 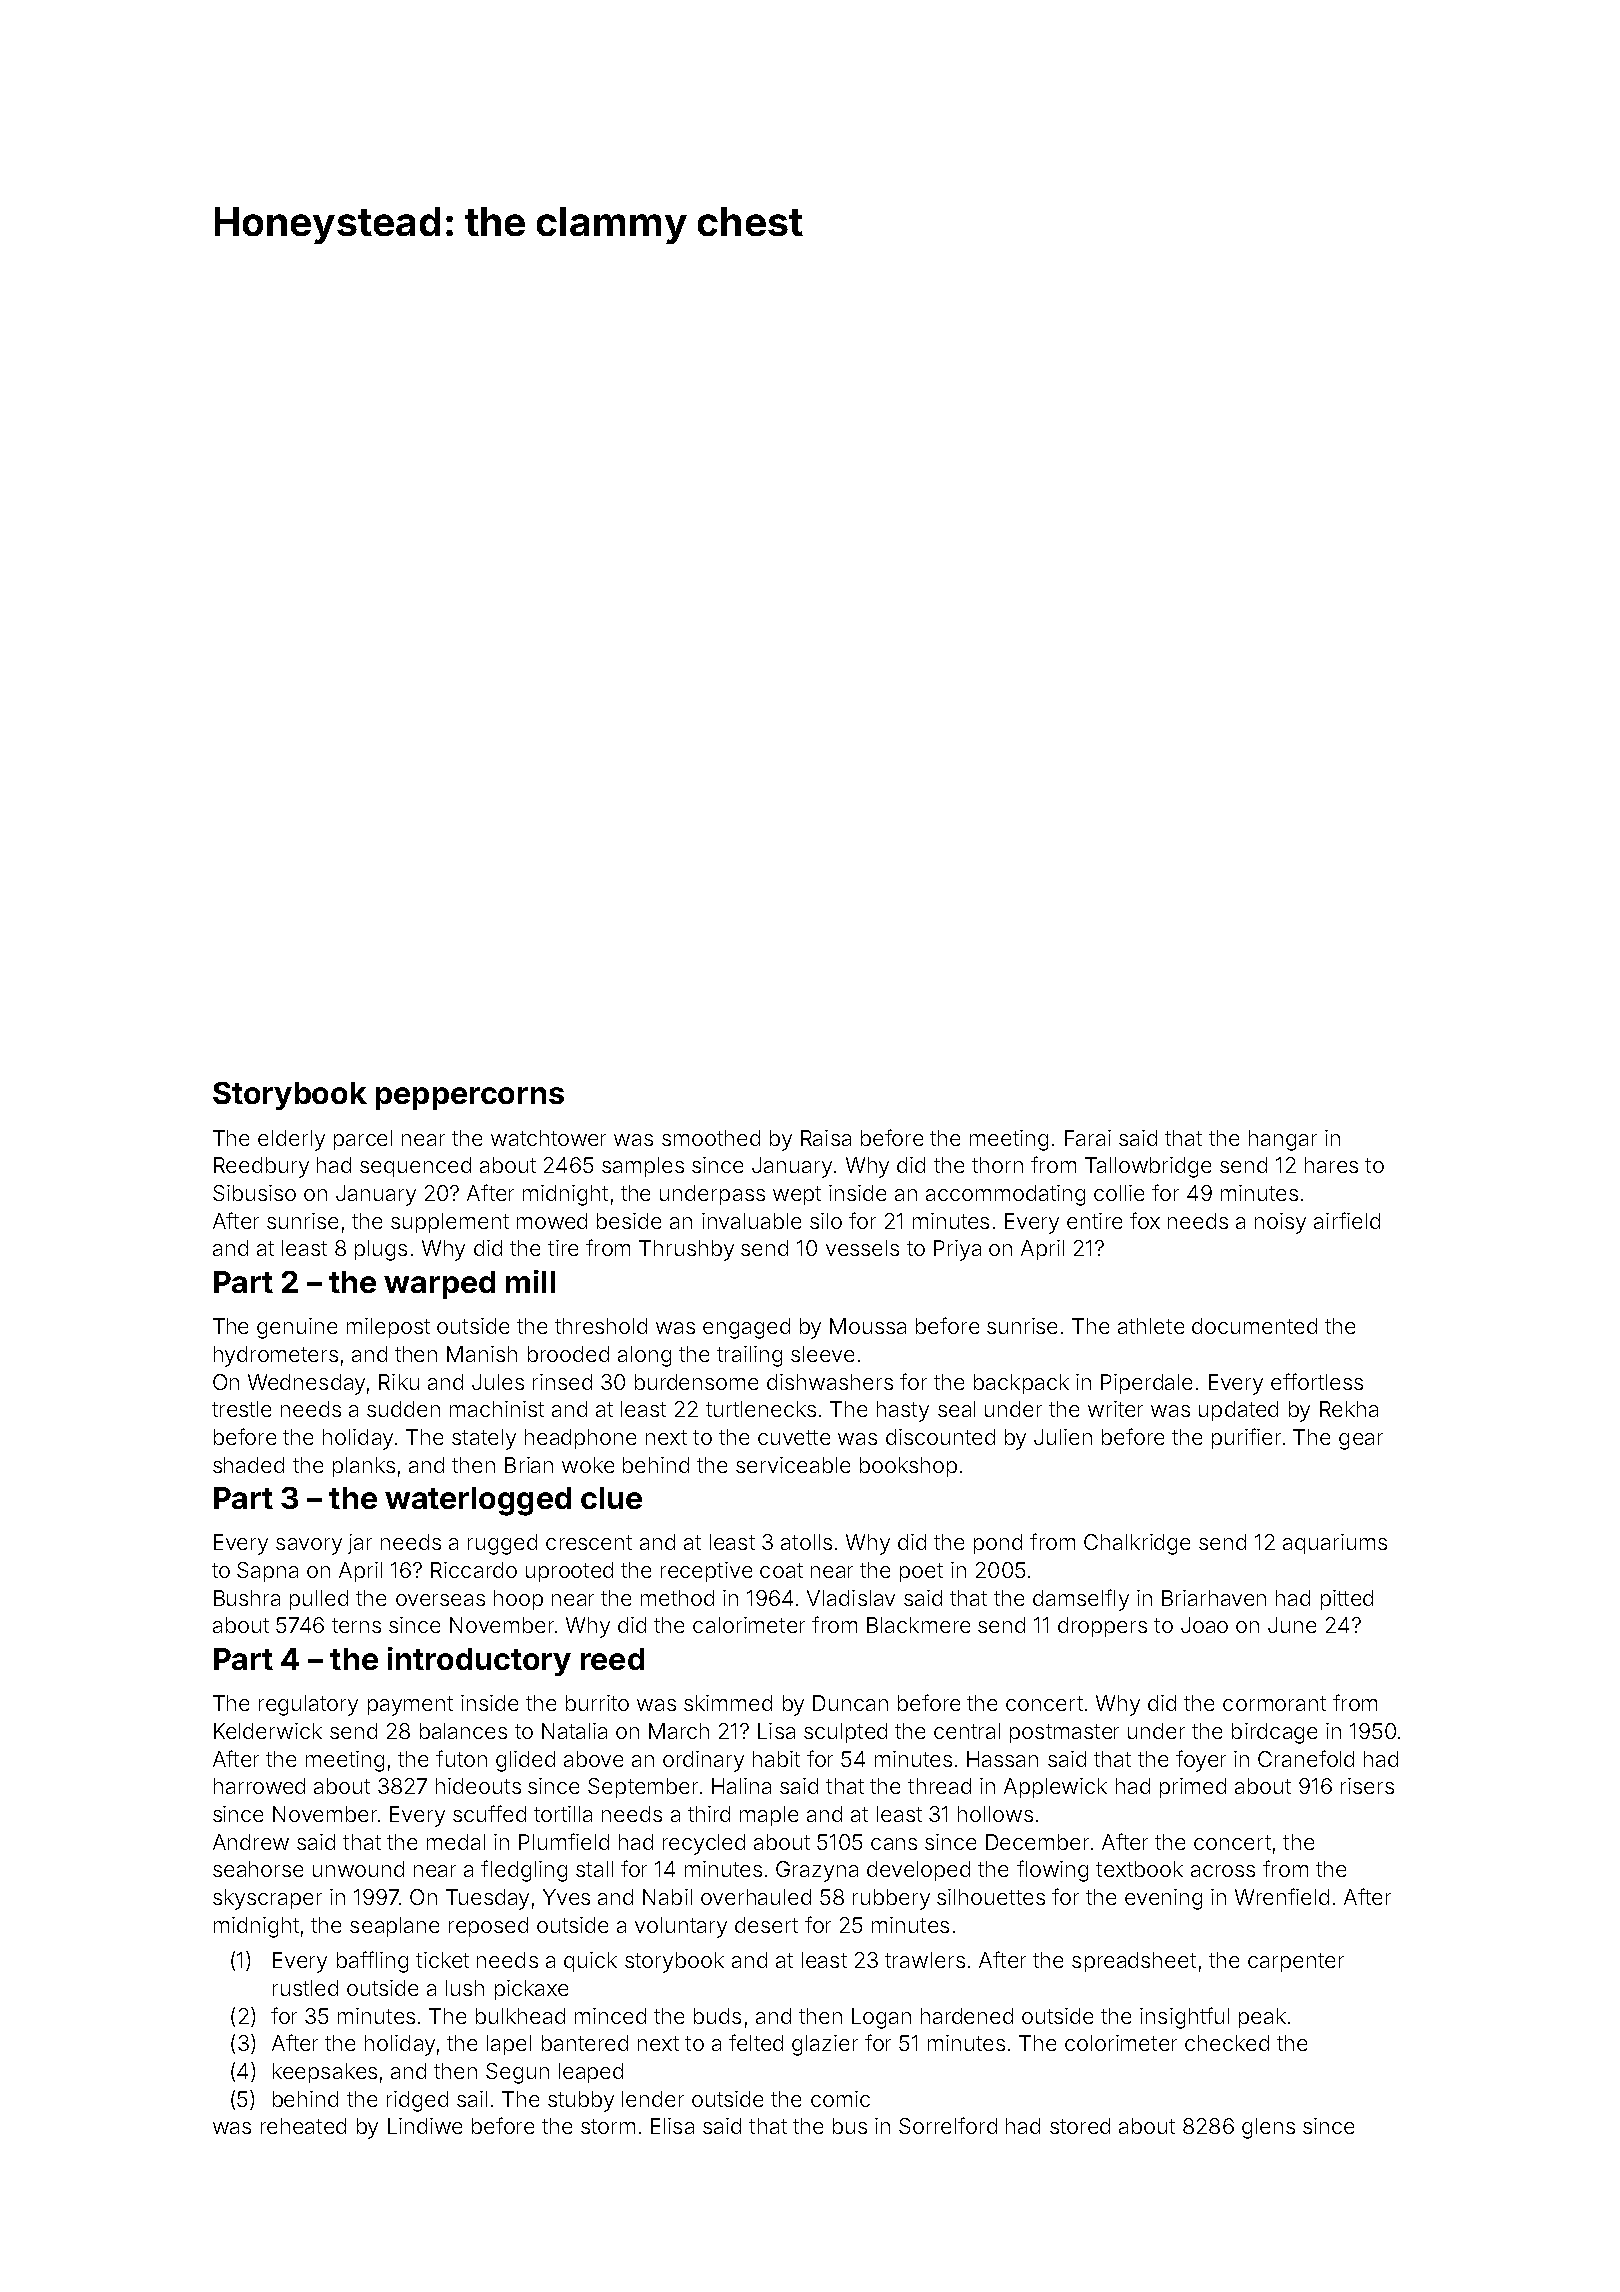 What do you see at coordinates (956, 1409) in the image?
I see `seal` at bounding box center [956, 1409].
